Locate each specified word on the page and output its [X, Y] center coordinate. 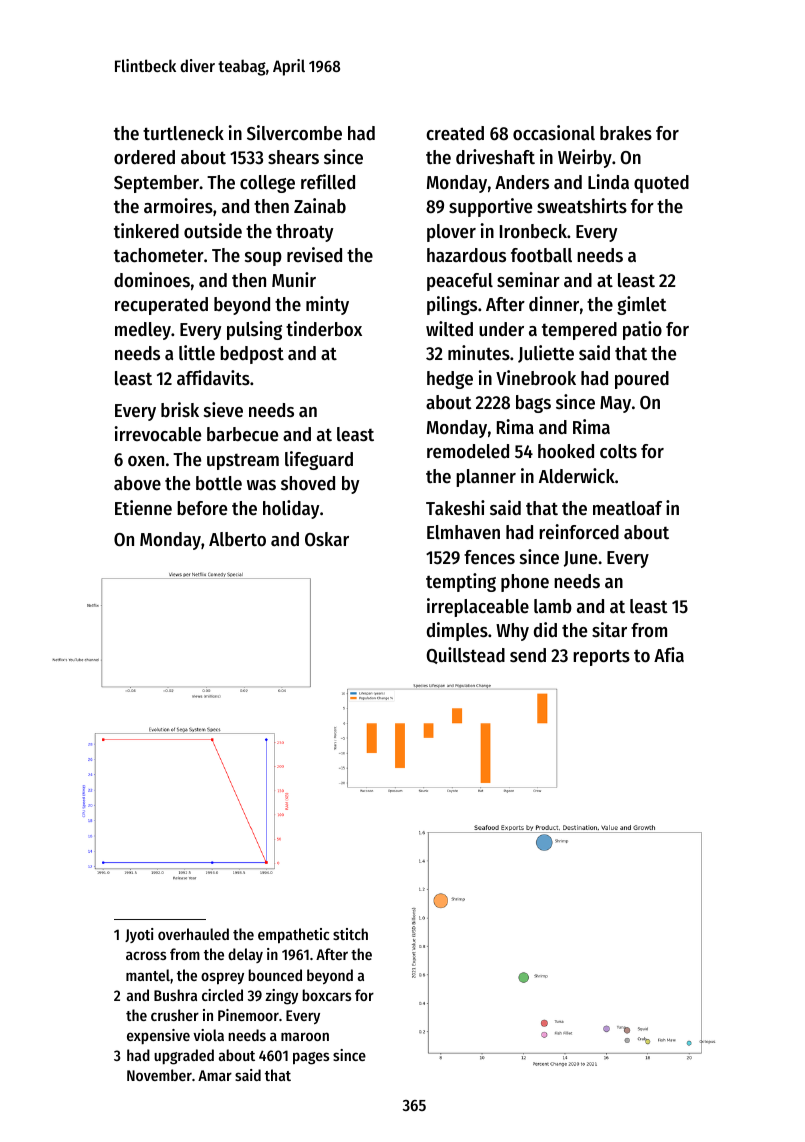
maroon [305, 1036]
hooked [566, 451]
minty [327, 305]
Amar [215, 1075]
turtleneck [183, 133]
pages [311, 1058]
